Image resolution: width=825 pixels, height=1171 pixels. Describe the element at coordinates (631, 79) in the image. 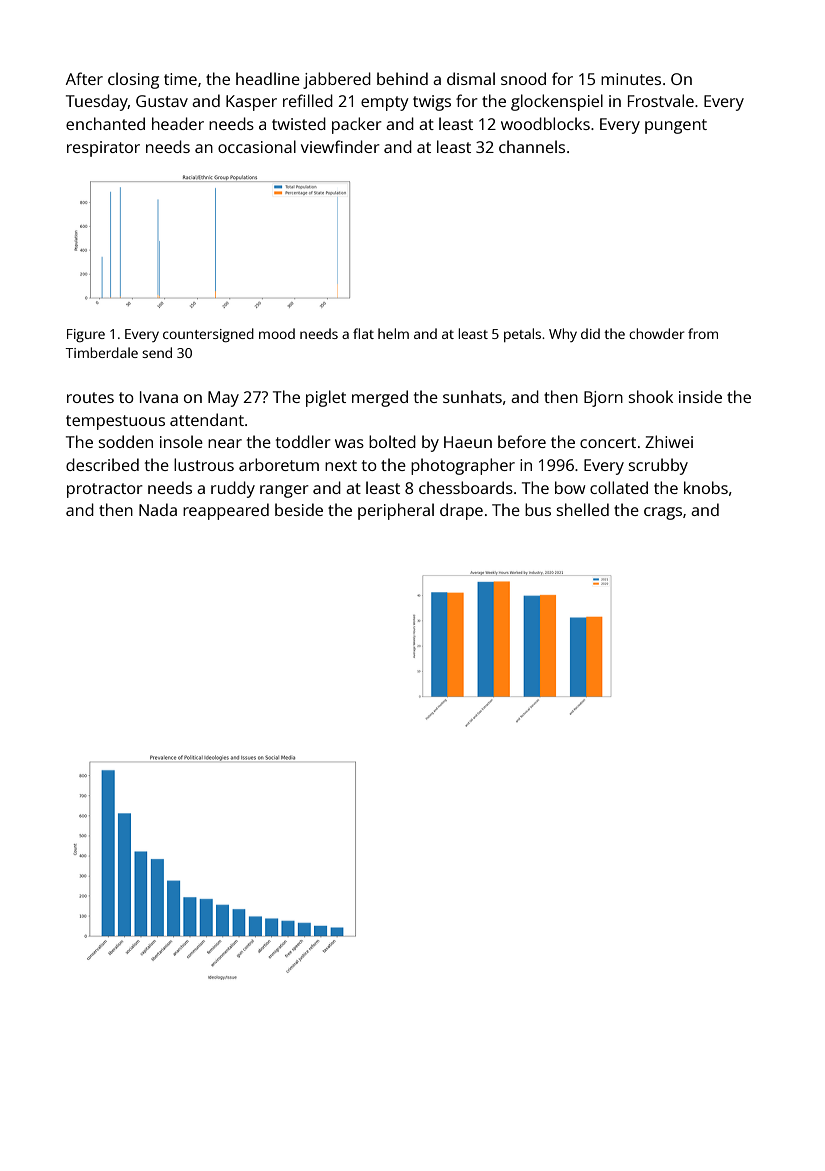

I see `minutes` at that location.
